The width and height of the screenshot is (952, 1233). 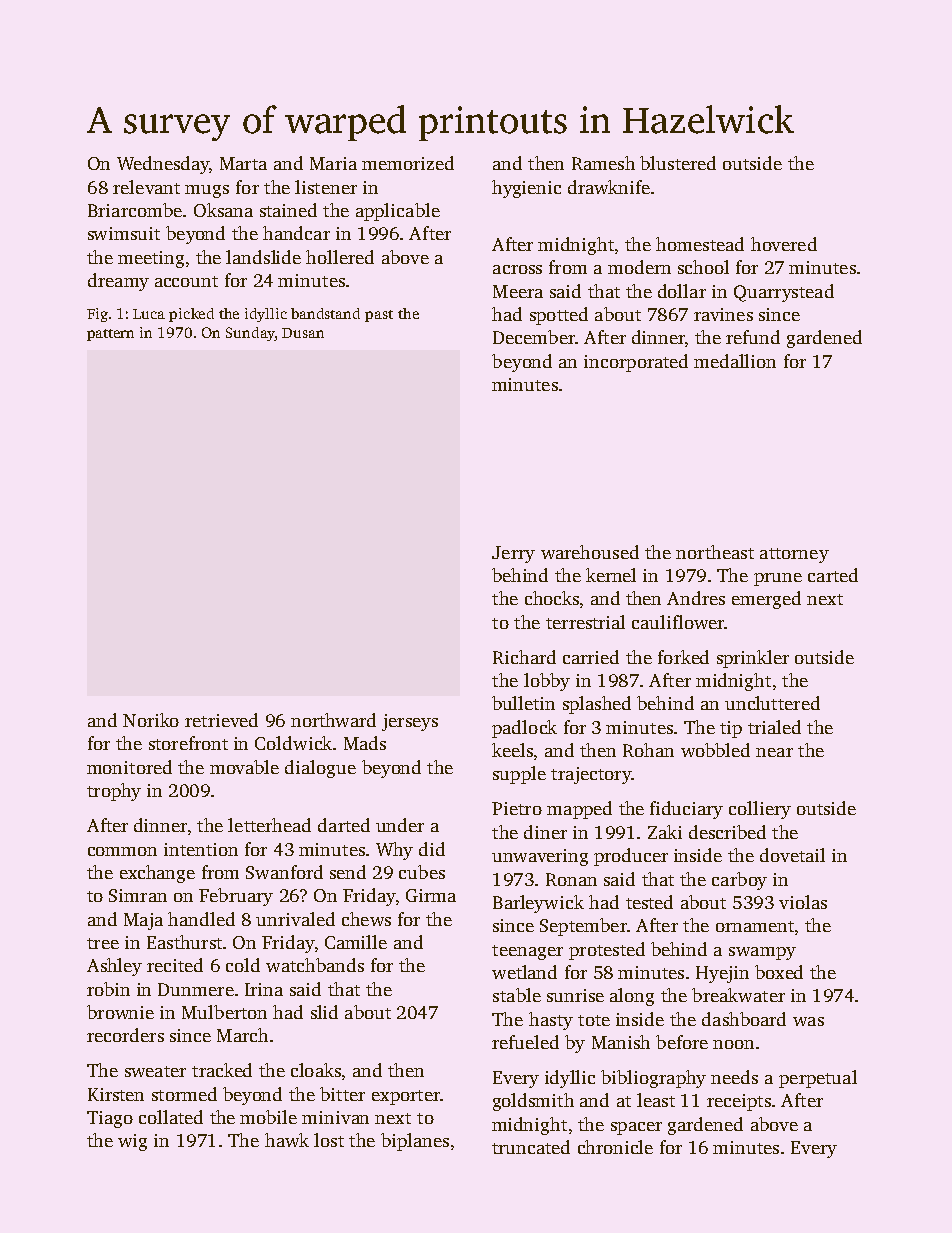 What do you see at coordinates (833, 575) in the screenshot?
I see `carted` at bounding box center [833, 575].
